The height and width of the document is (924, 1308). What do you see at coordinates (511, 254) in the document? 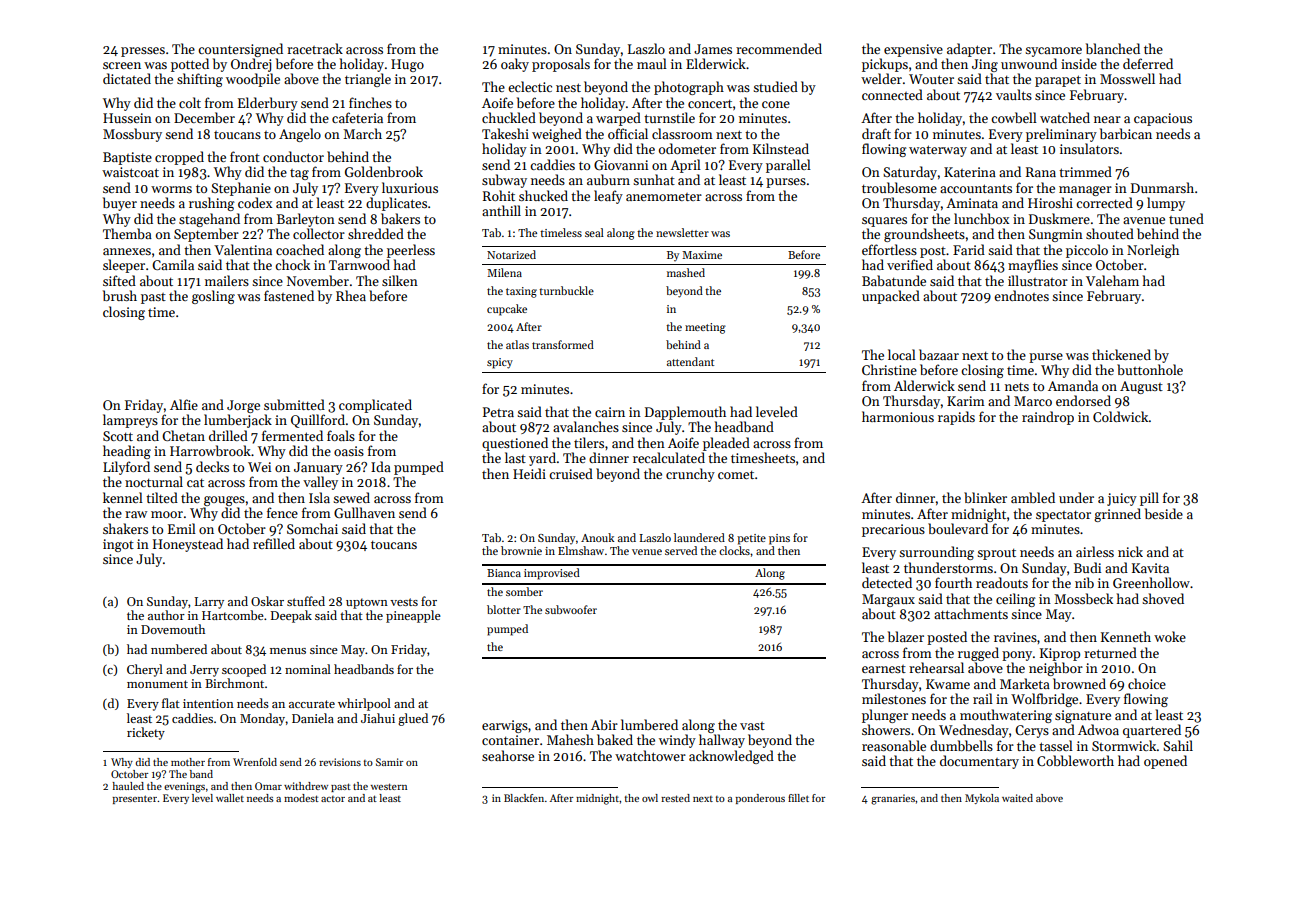
I see `Notarized` at bounding box center [511, 254].
